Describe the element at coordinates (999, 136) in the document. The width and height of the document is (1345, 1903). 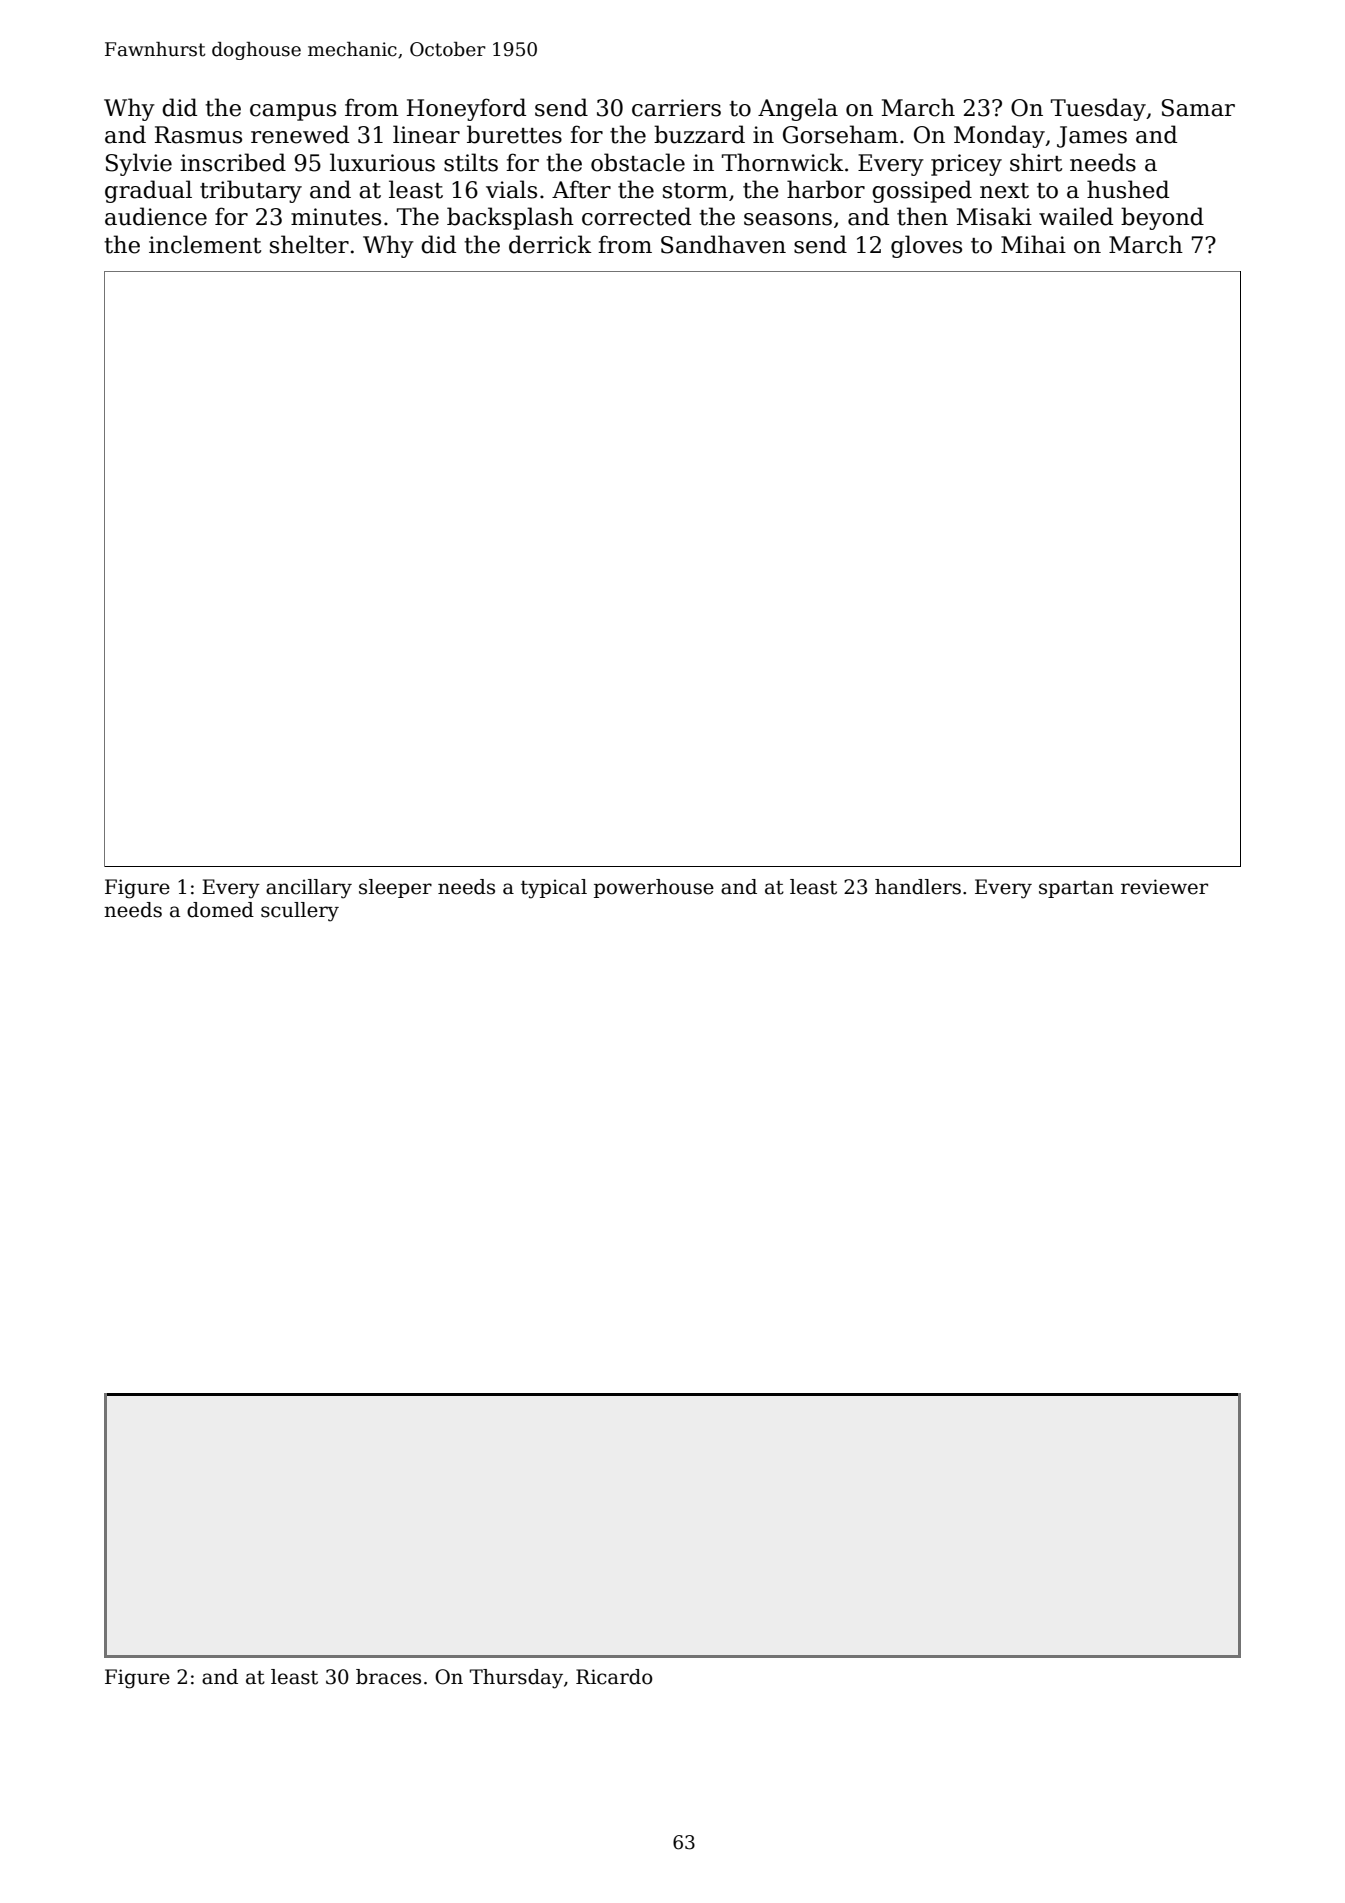
I see `Monday` at that location.
